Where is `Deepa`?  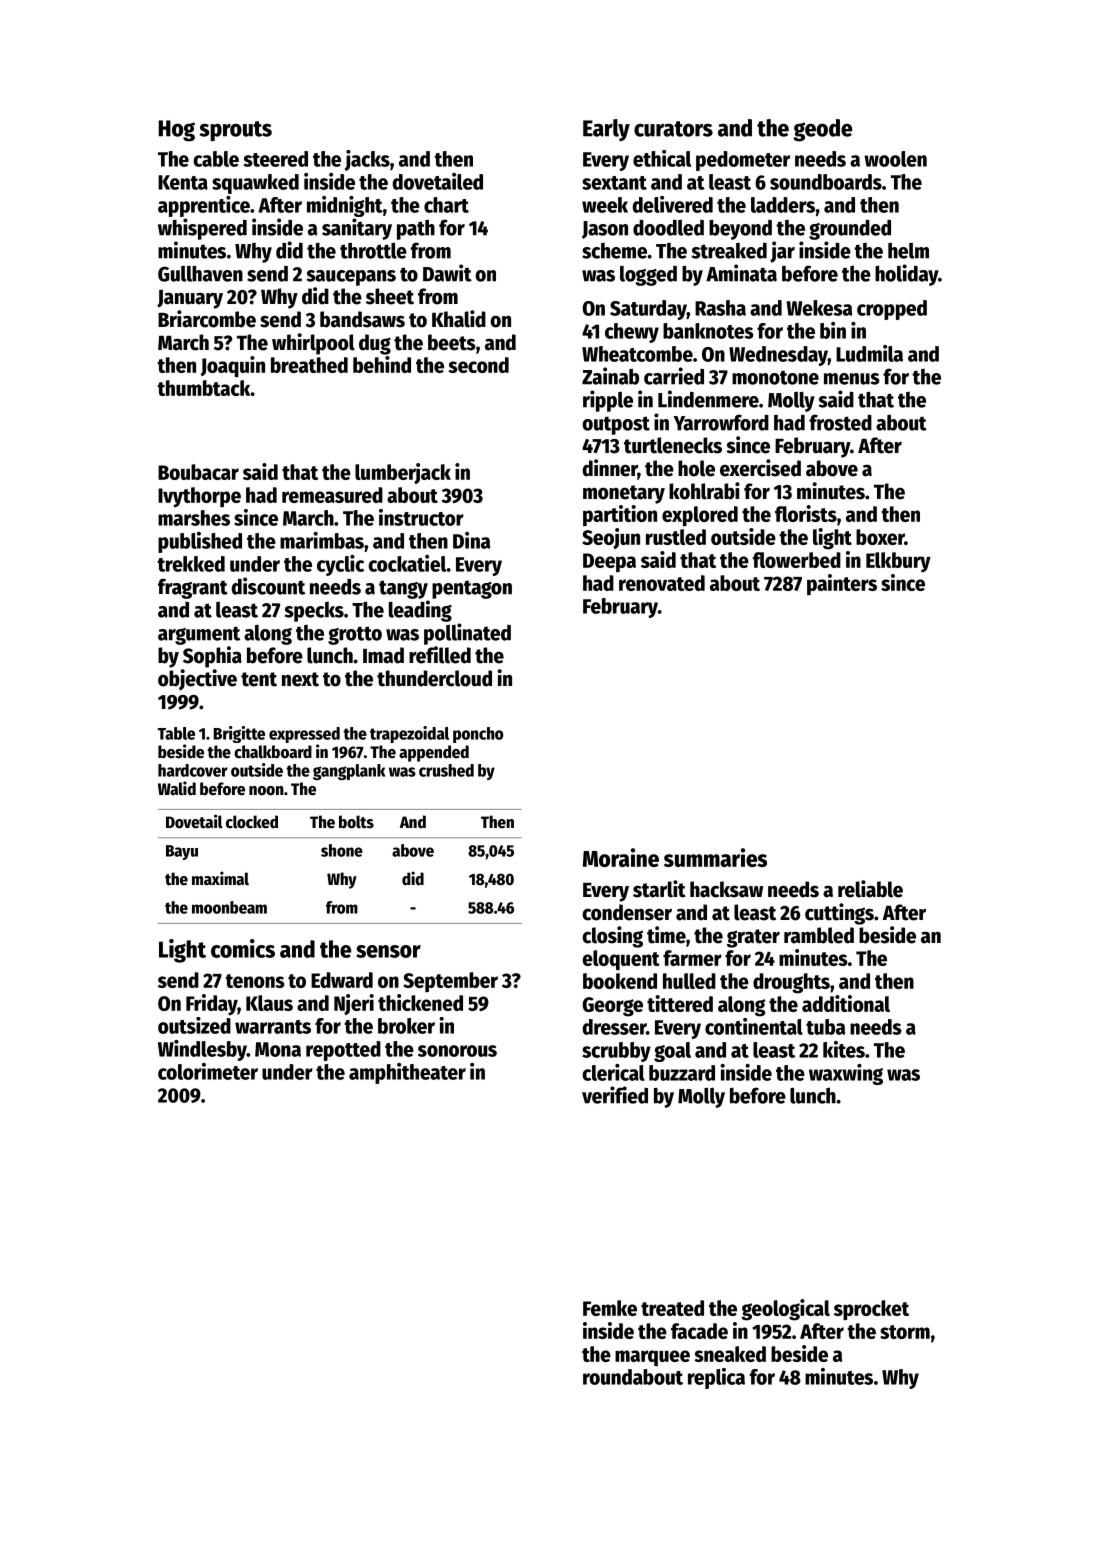
Deepa is located at coordinates (609, 562).
